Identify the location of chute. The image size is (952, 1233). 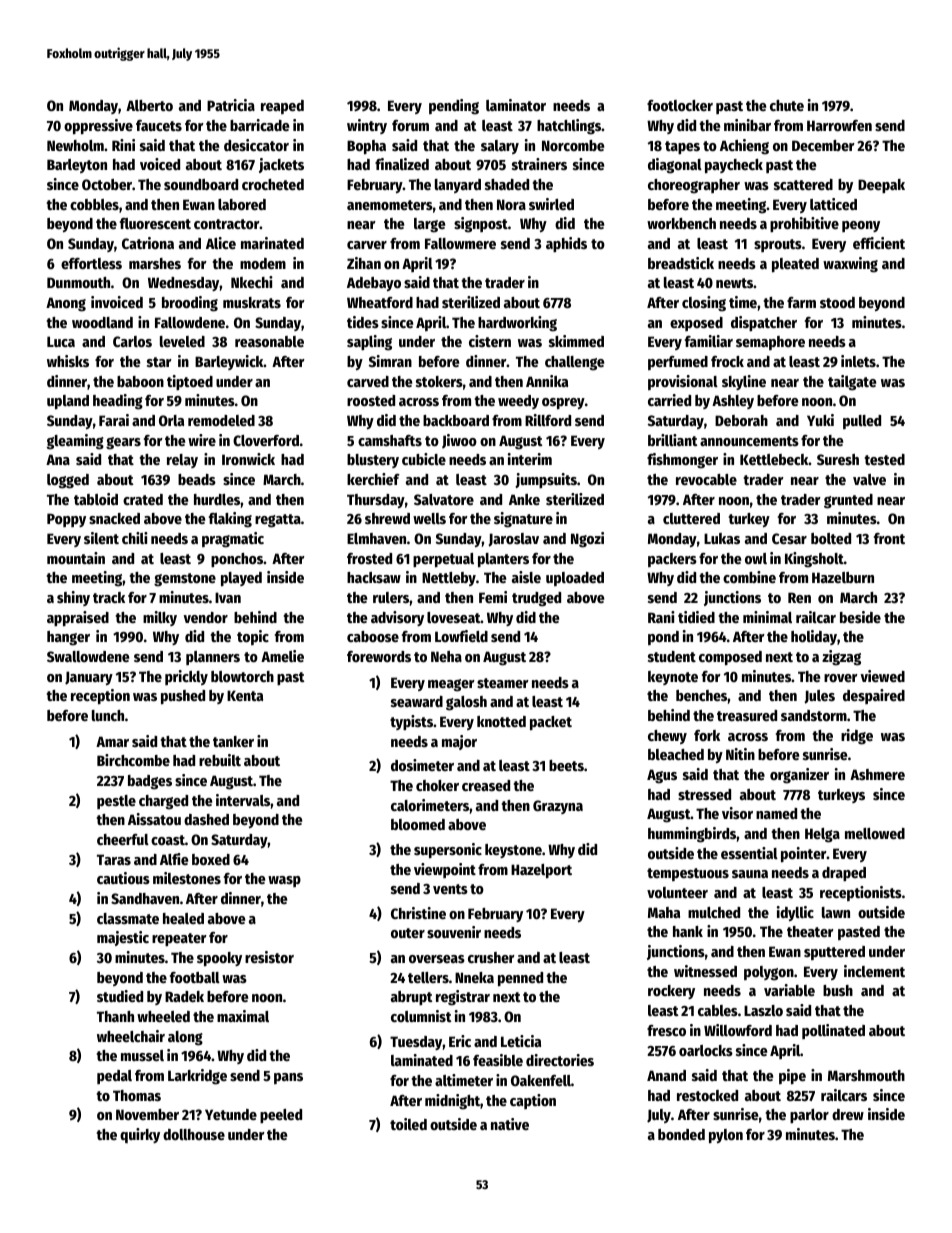
(787, 105).
